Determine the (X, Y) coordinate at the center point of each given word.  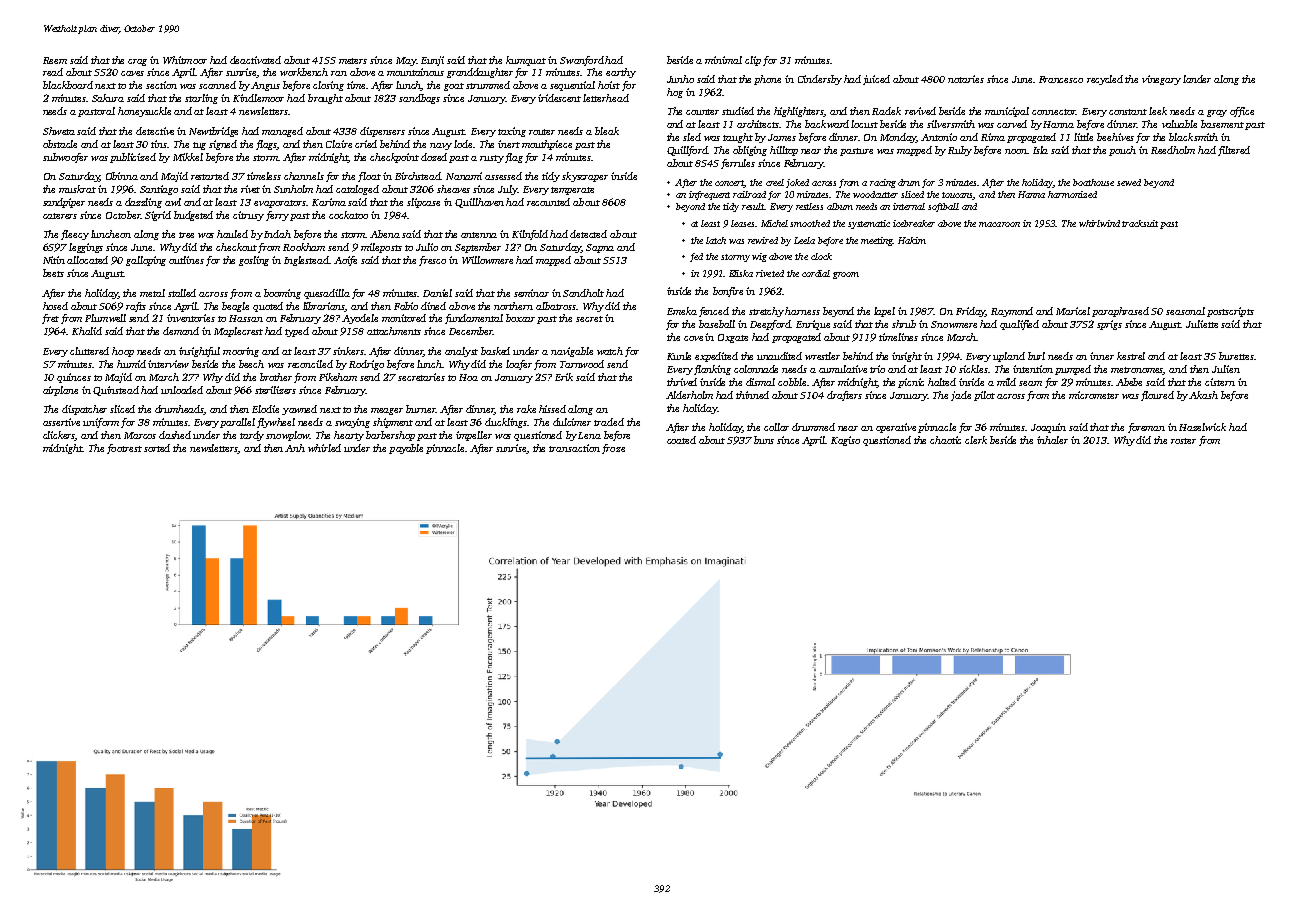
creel (775, 182)
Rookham (304, 247)
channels (304, 176)
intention (1033, 369)
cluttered (89, 351)
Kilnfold (530, 235)
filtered (1234, 151)
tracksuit (1140, 223)
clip (753, 61)
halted (942, 382)
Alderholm (689, 395)
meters (353, 61)
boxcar (520, 318)
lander (1197, 79)
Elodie (265, 409)
